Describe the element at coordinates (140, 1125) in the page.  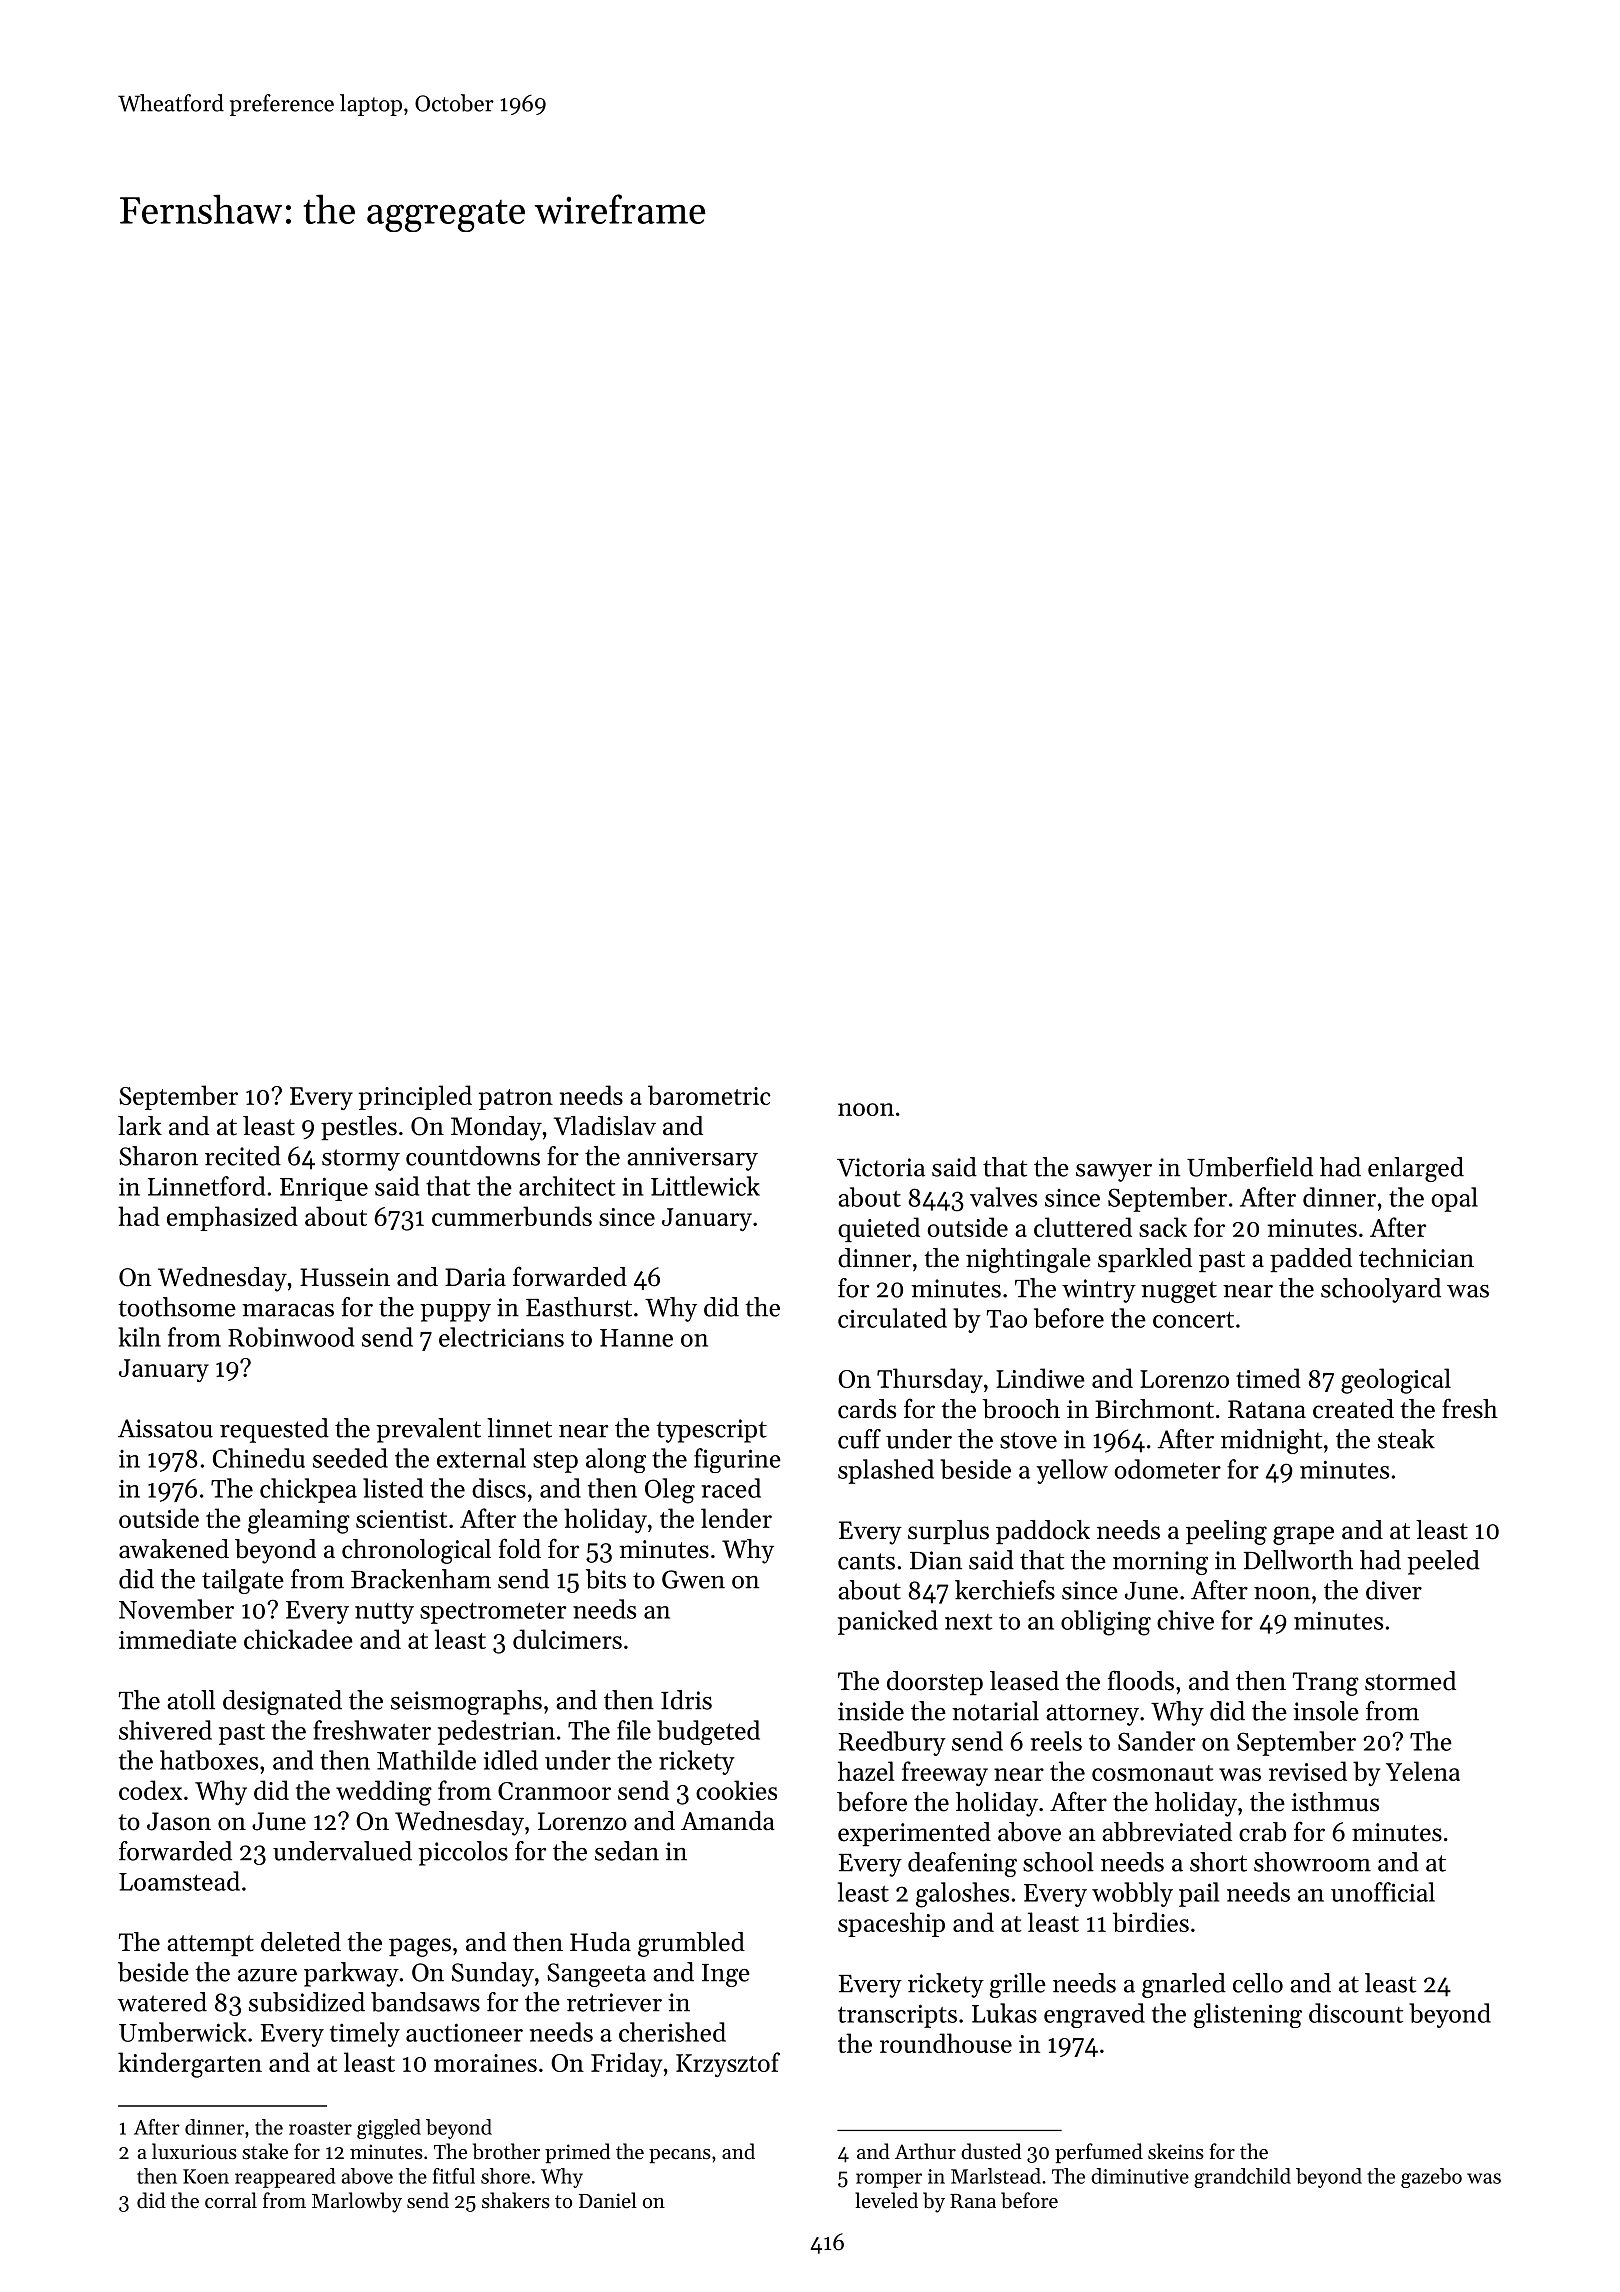
I see `lark` at that location.
